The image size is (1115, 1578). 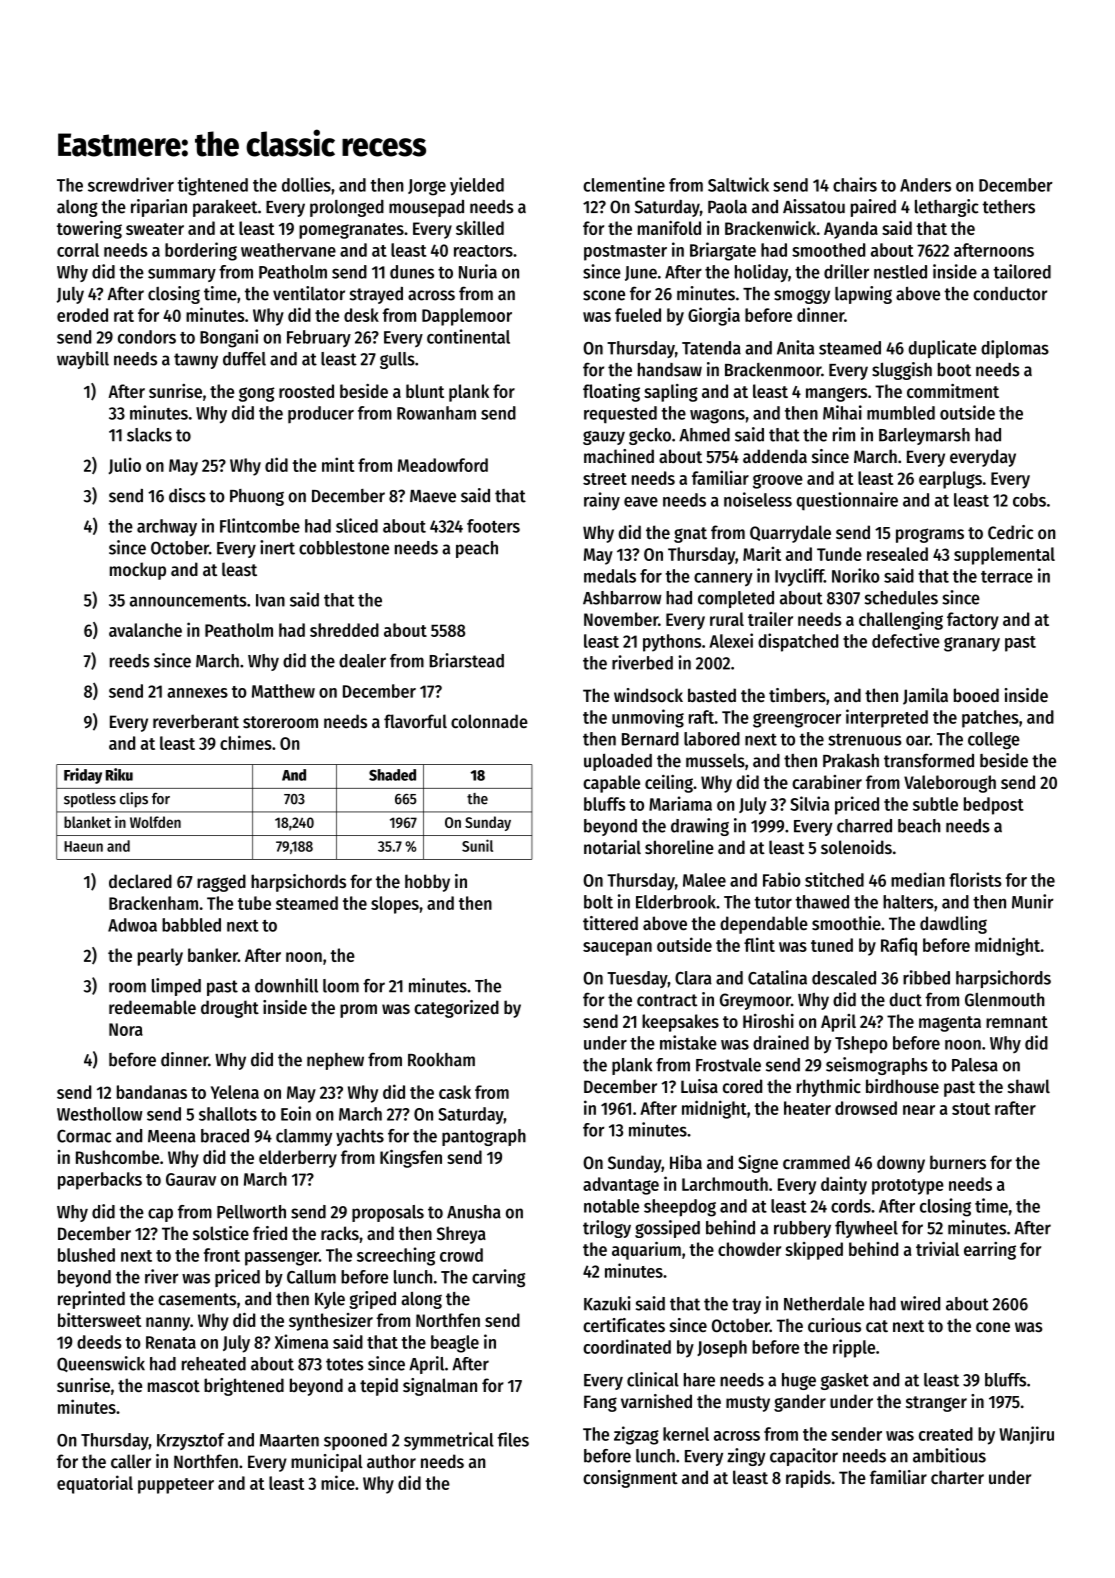 What do you see at coordinates (804, 1457) in the document?
I see `capacitor` at bounding box center [804, 1457].
